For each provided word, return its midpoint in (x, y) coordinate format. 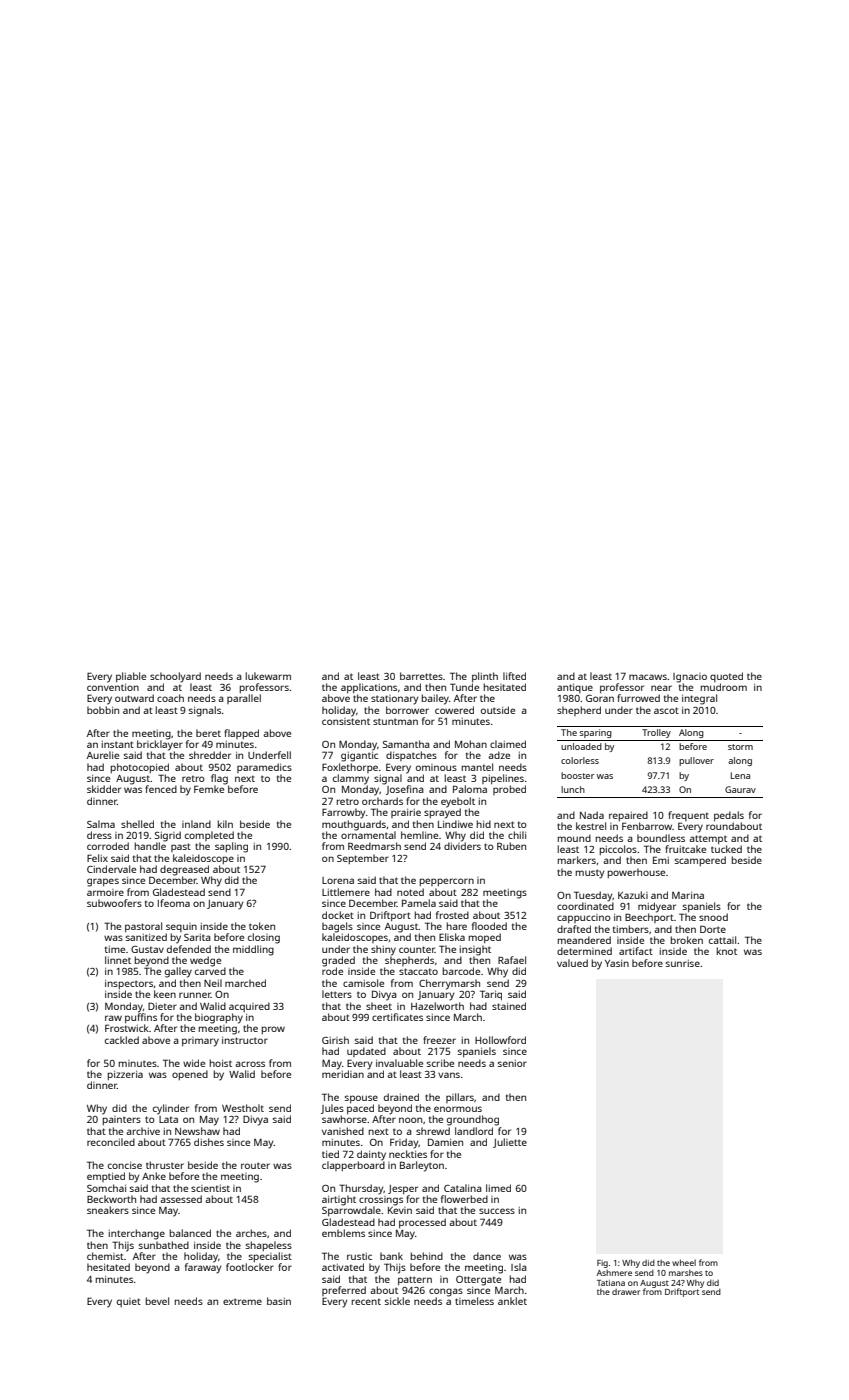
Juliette (510, 1143)
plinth (485, 677)
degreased (184, 870)
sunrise (683, 963)
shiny (383, 950)
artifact (636, 951)
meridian (343, 1074)
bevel (157, 1301)
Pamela (419, 903)
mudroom (724, 687)
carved (210, 971)
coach (170, 698)
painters (122, 1120)
